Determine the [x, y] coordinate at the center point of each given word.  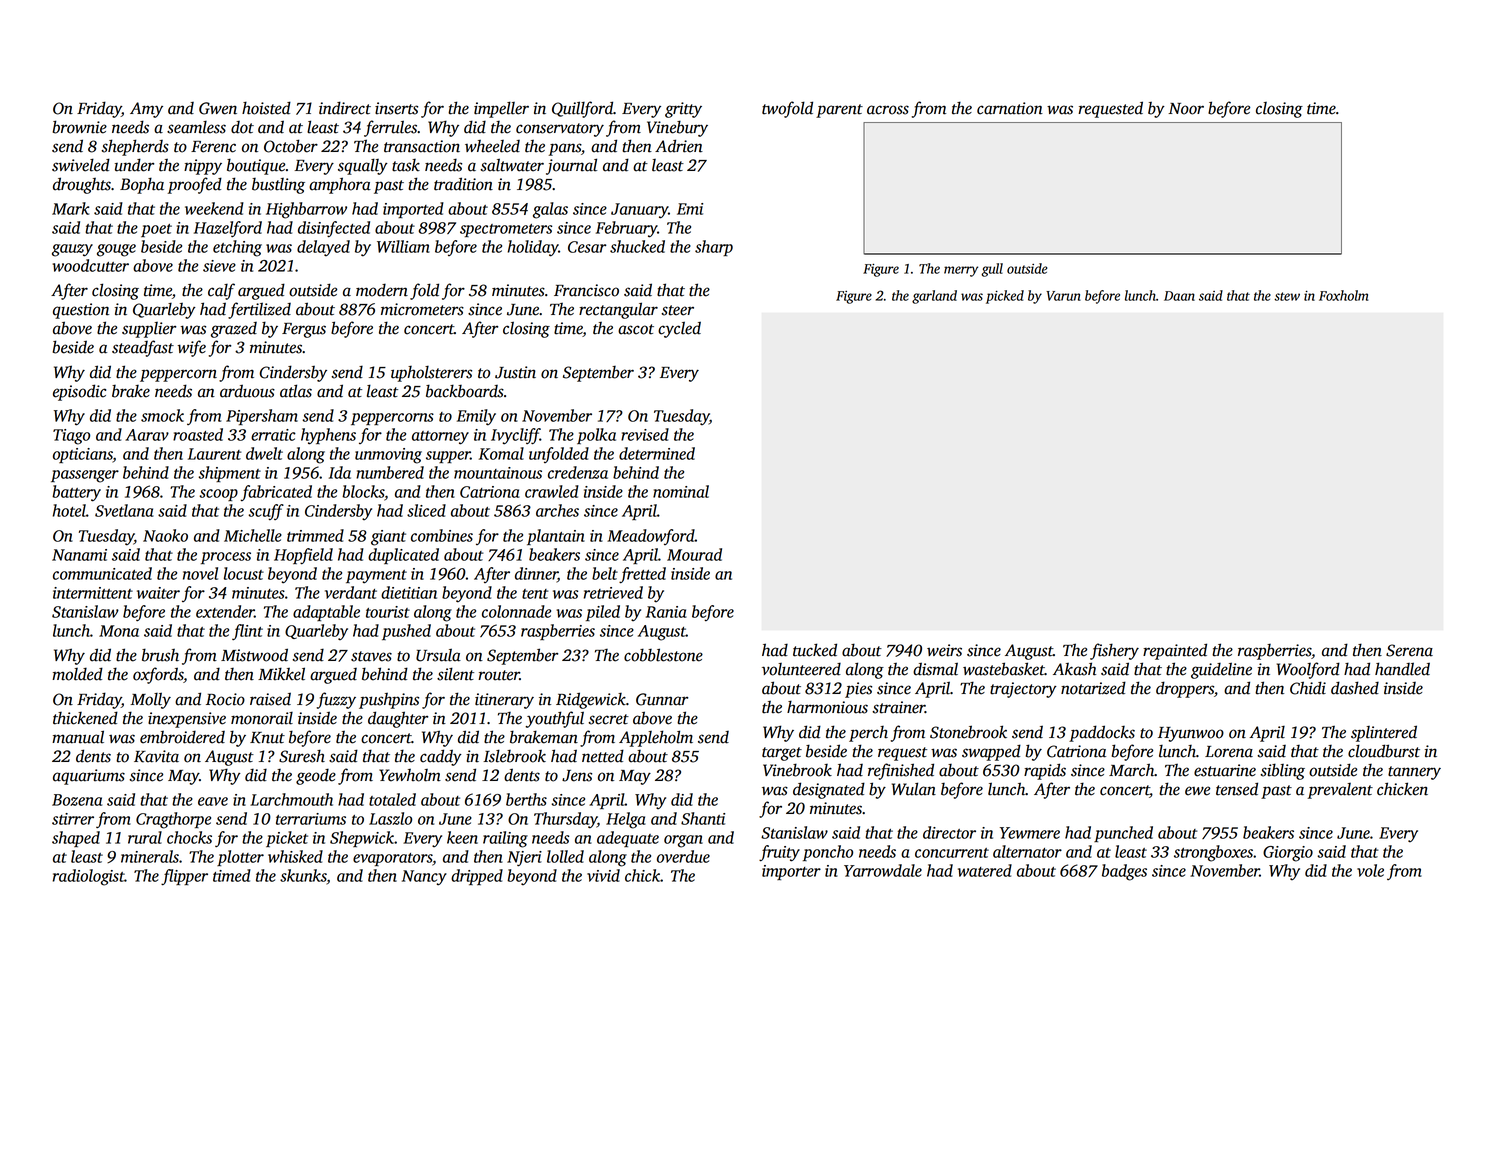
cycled [679, 329]
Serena [1409, 650]
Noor [1186, 109]
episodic [79, 392]
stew [1287, 296]
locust [244, 573]
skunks [303, 875]
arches [557, 510]
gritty [683, 110]
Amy [146, 110]
